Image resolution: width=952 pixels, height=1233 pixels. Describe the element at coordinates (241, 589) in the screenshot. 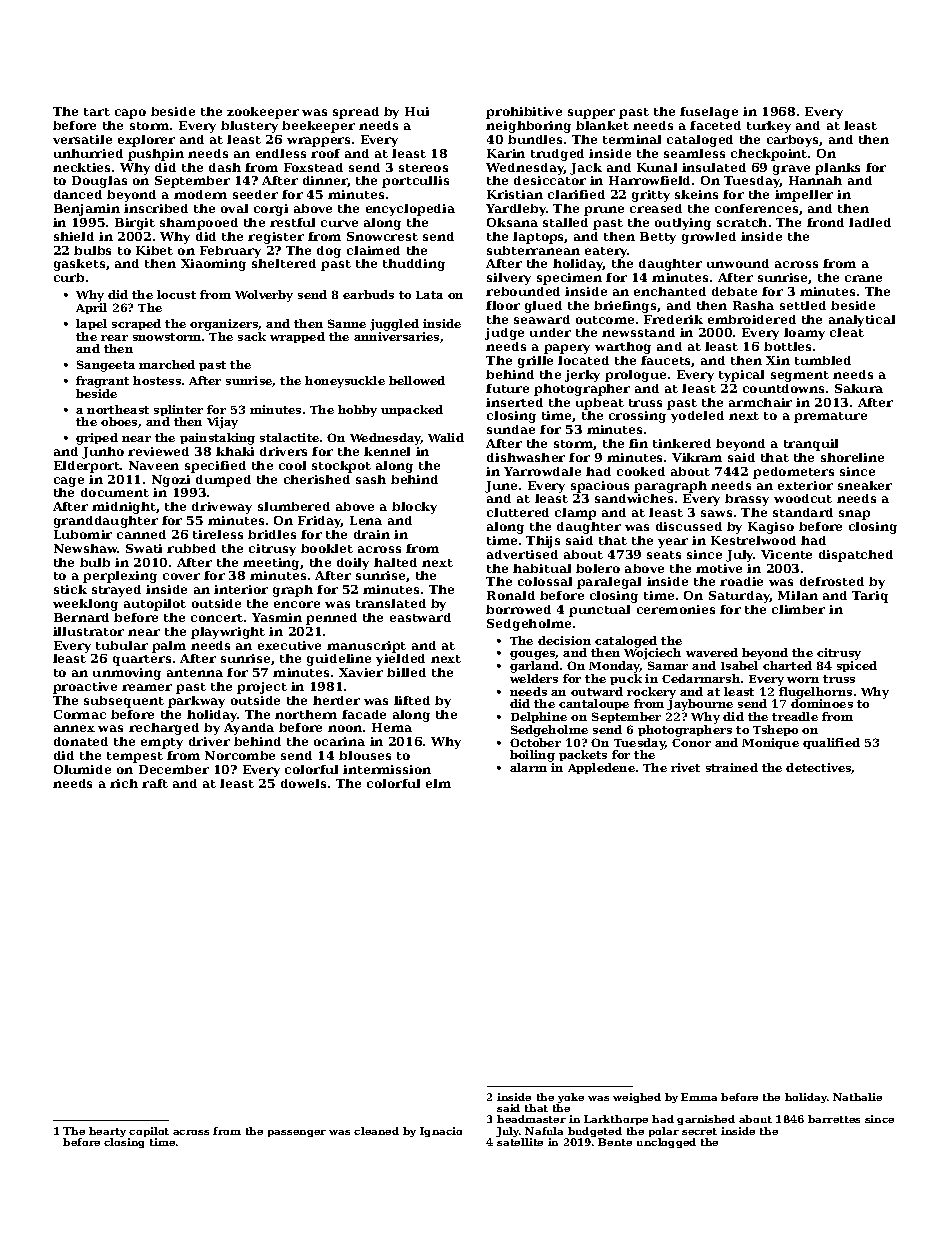

I see `interior` at that location.
